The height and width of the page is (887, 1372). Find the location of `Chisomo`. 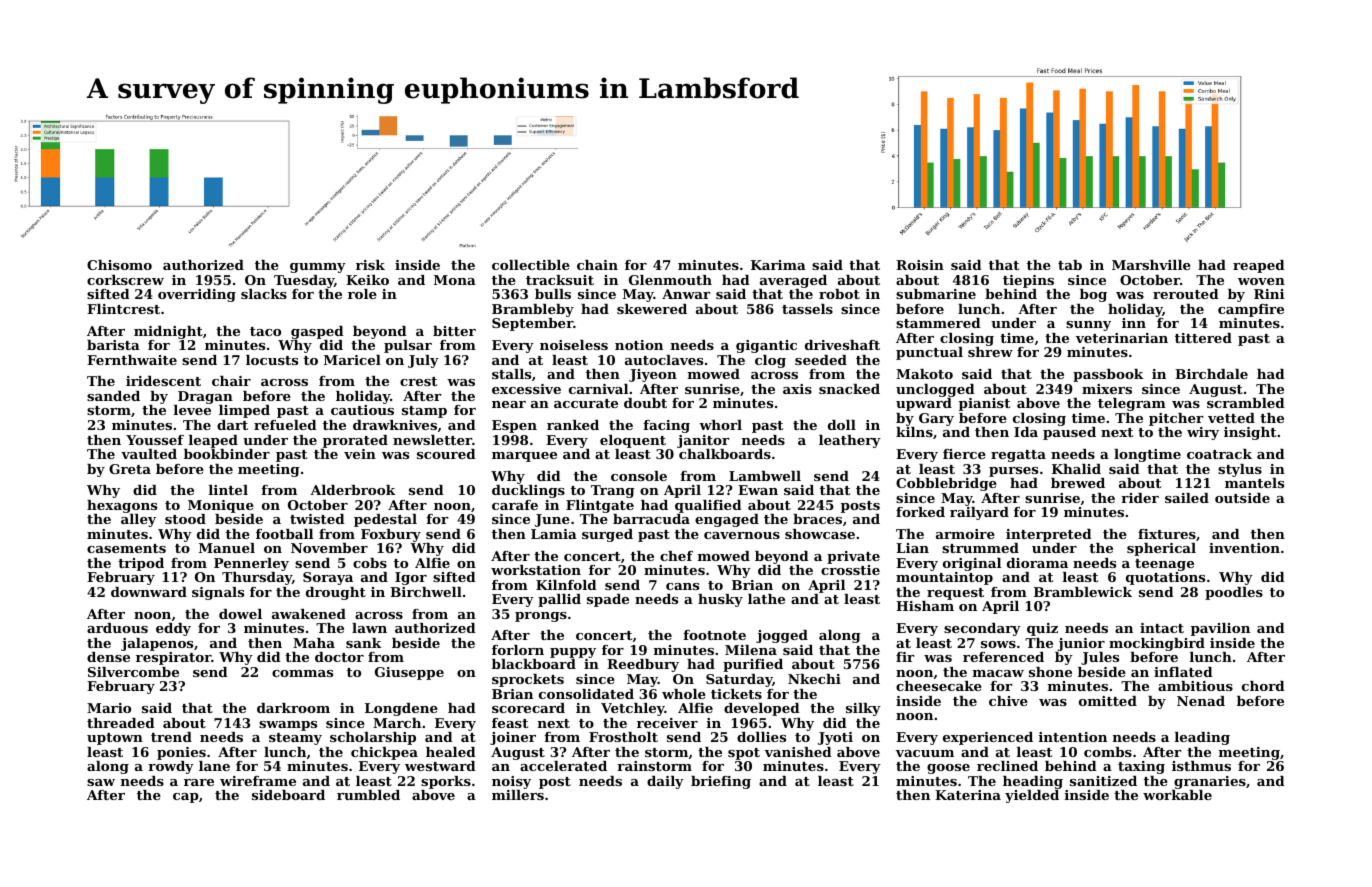

Chisomo is located at coordinates (119, 265).
